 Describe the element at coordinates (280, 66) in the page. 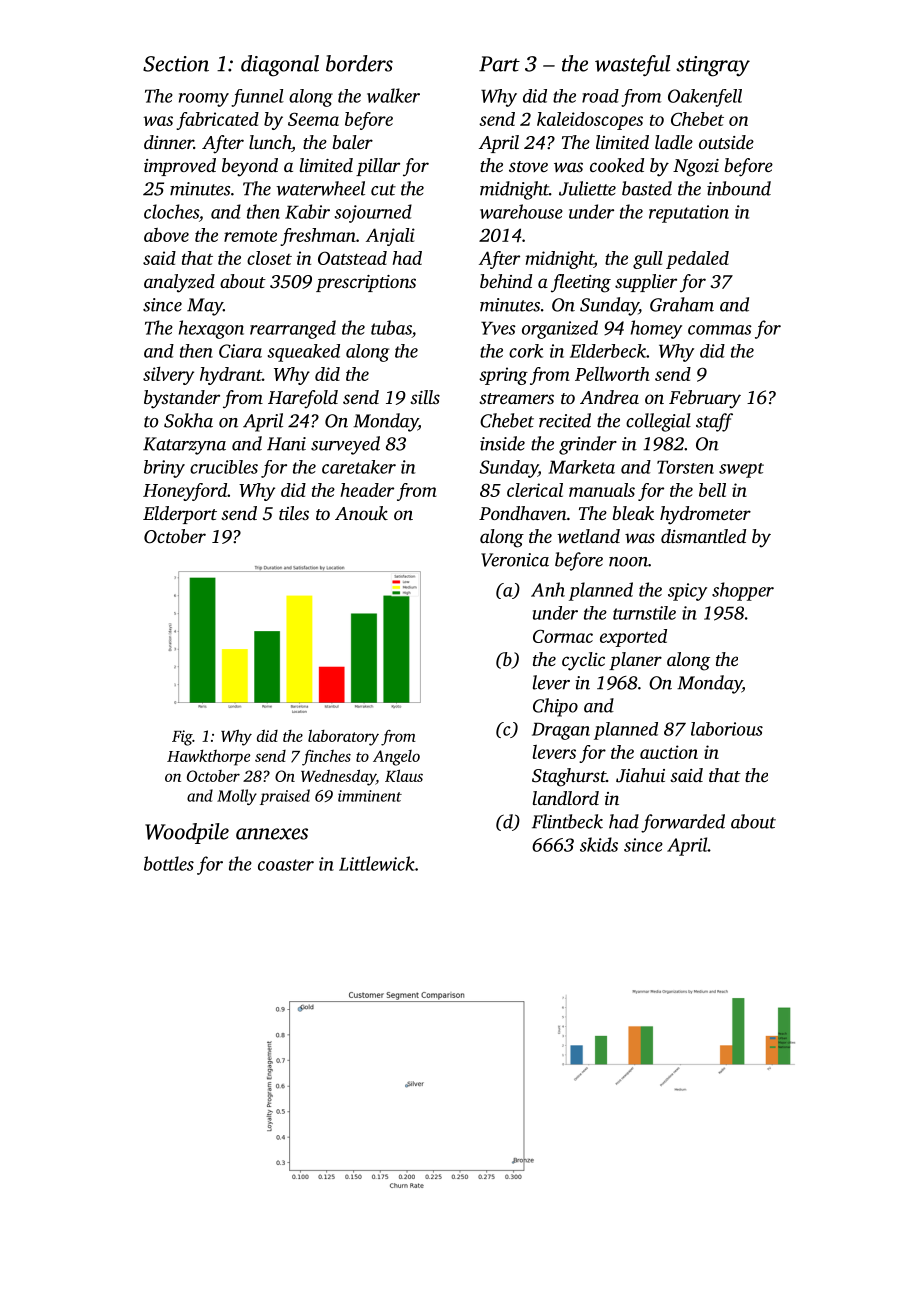

I see `diagonal` at that location.
